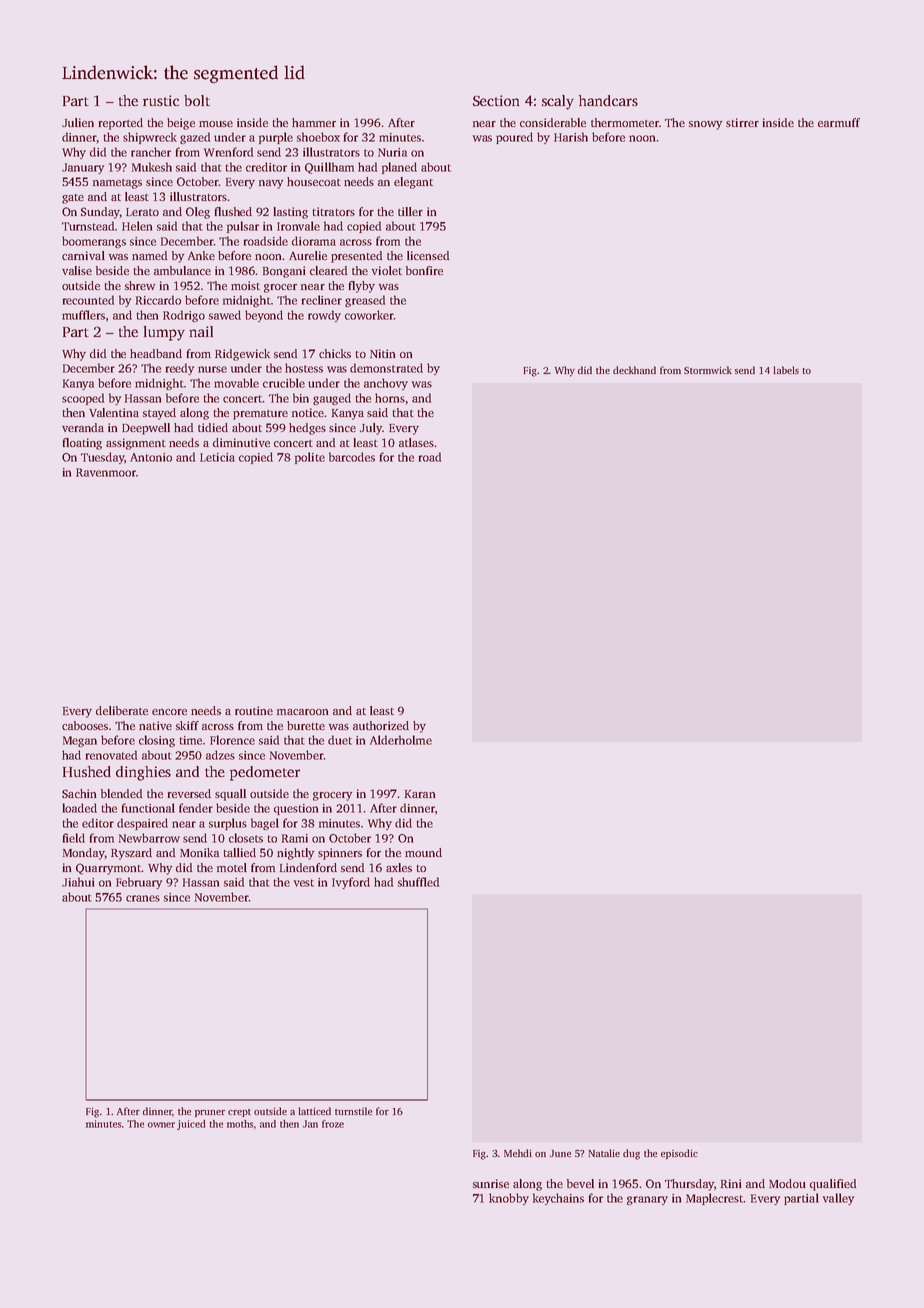  Describe the element at coordinates (787, 1183) in the screenshot. I see `Modou` at that location.
